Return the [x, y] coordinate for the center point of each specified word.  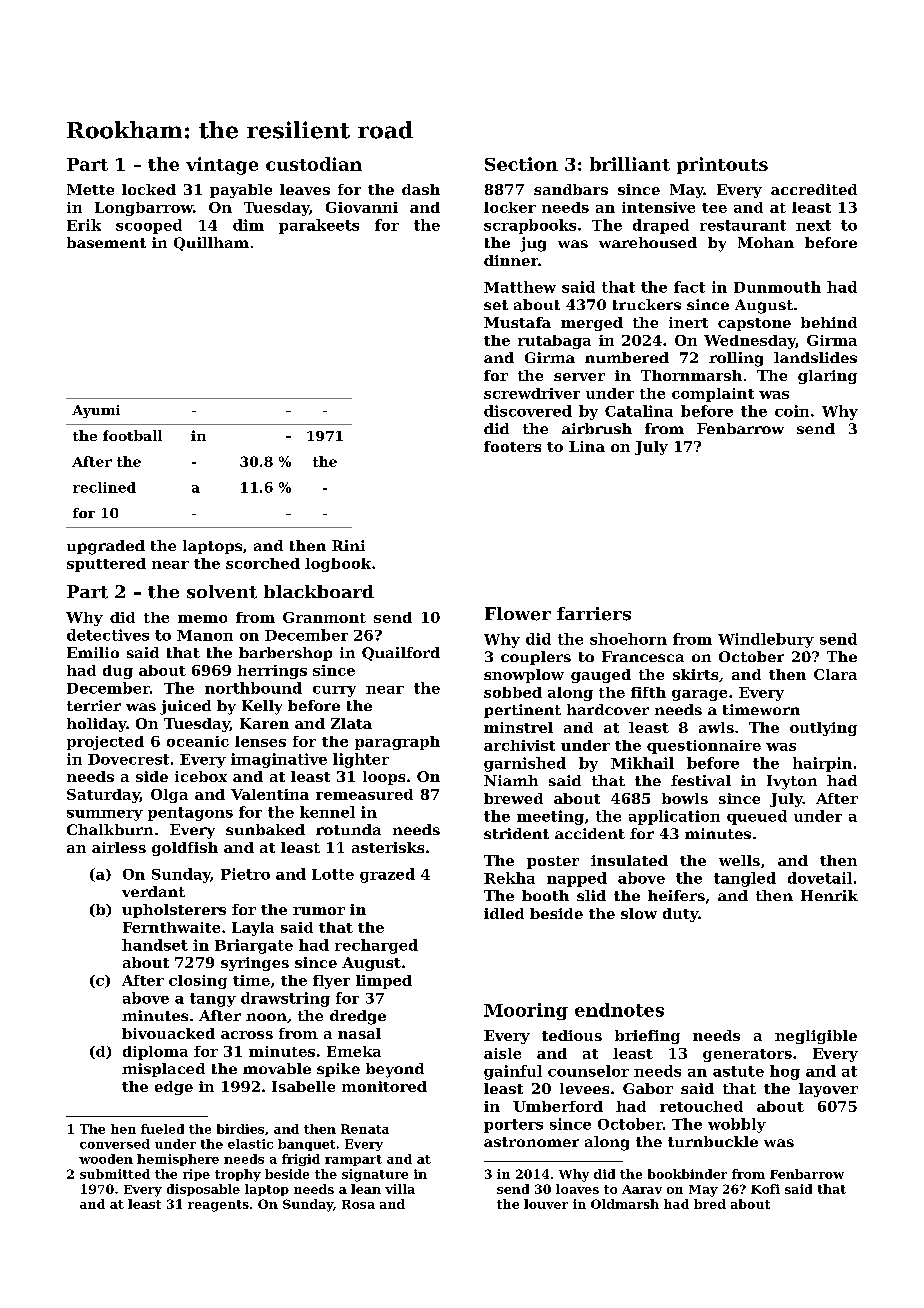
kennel [327, 812]
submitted [115, 1174]
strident [516, 833]
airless [119, 847]
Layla [253, 929]
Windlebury [766, 640]
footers [512, 446]
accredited [814, 189]
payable [241, 191]
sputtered [106, 565]
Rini [348, 545]
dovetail [820, 878]
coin [792, 411]
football [132, 435]
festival [701, 780]
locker [510, 207]
